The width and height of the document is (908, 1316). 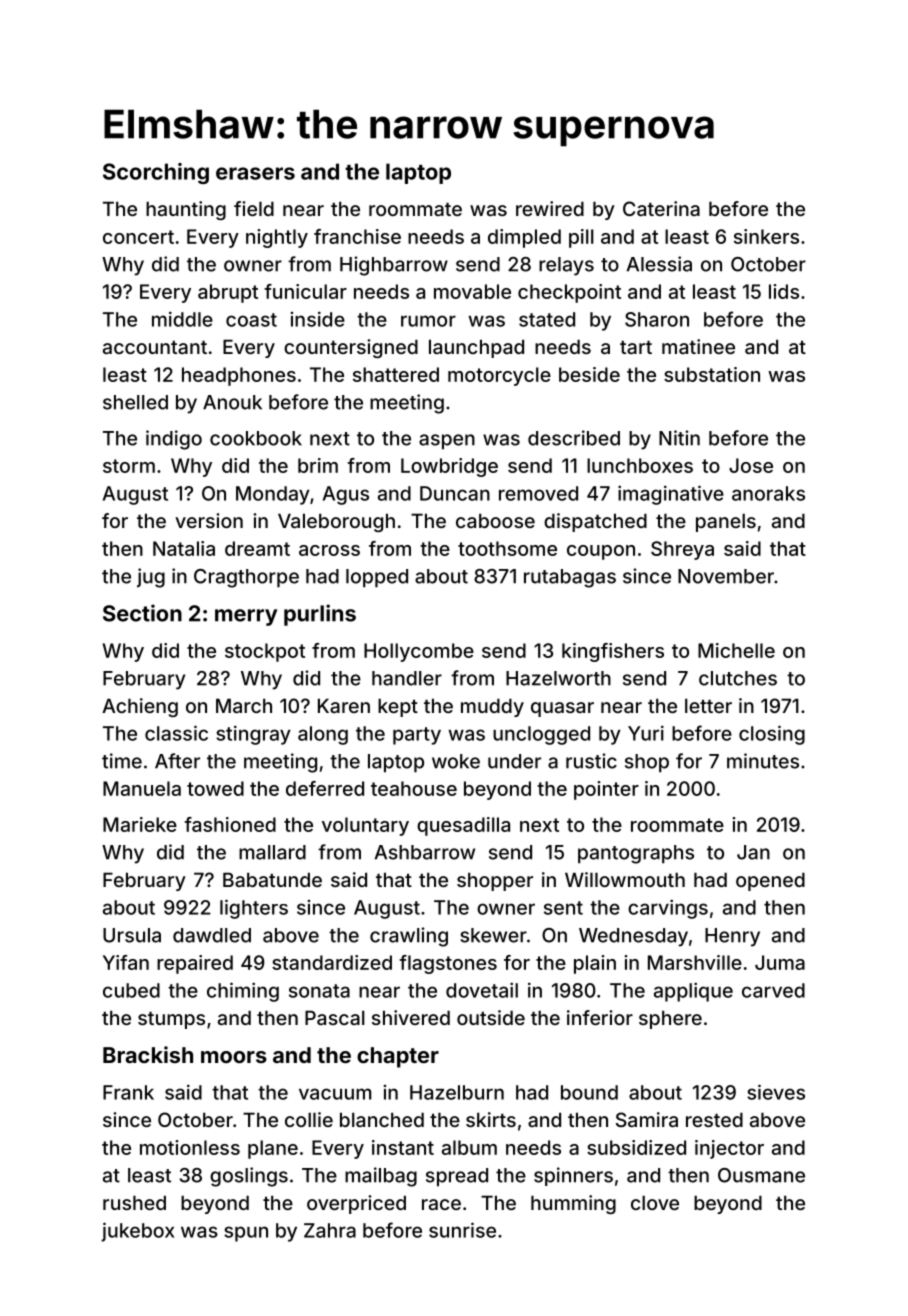 I want to click on jug, so click(x=151, y=578).
